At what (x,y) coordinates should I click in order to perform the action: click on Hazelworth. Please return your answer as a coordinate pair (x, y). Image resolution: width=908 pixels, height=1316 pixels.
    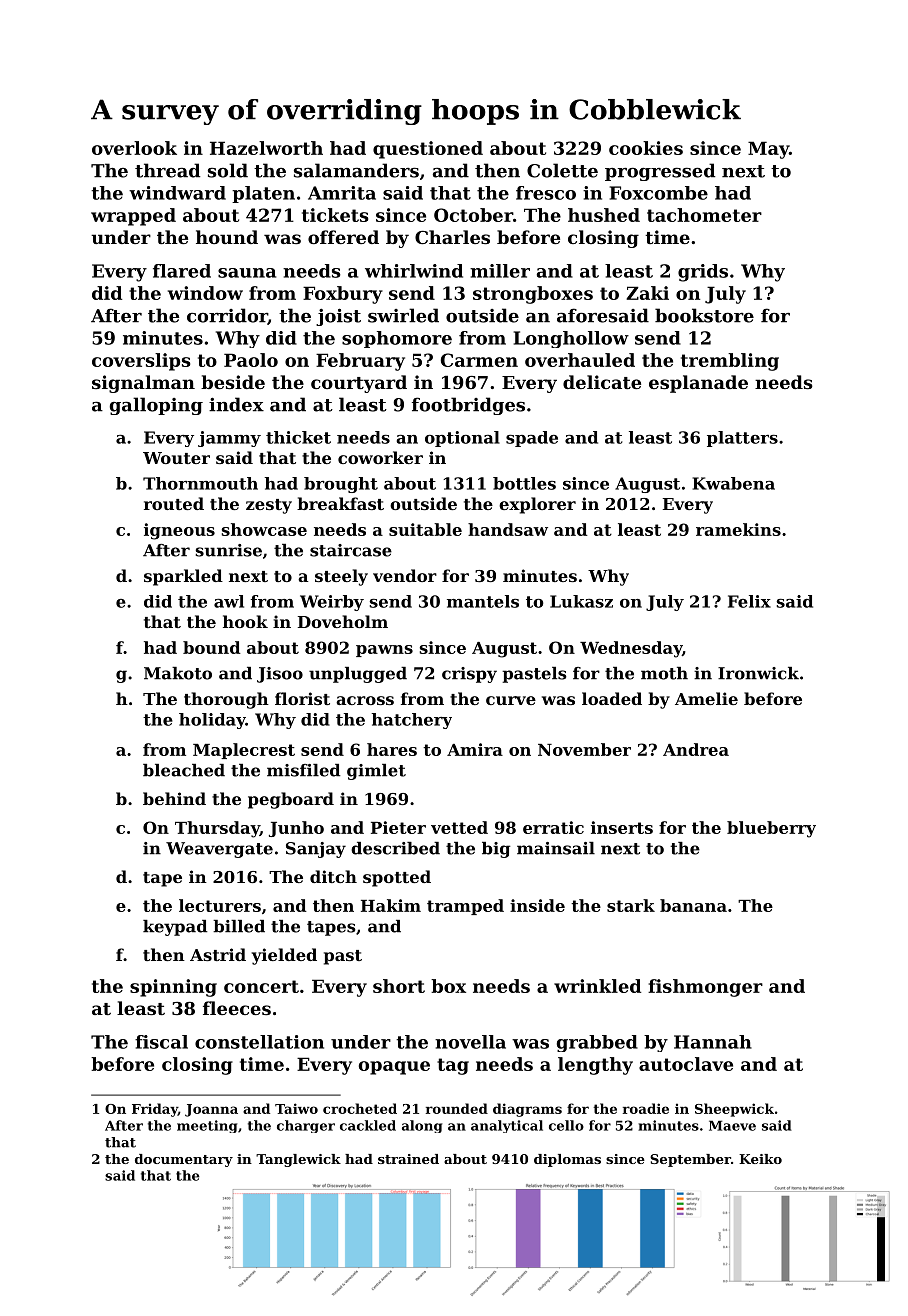
    Looking at the image, I should click on (266, 148).
